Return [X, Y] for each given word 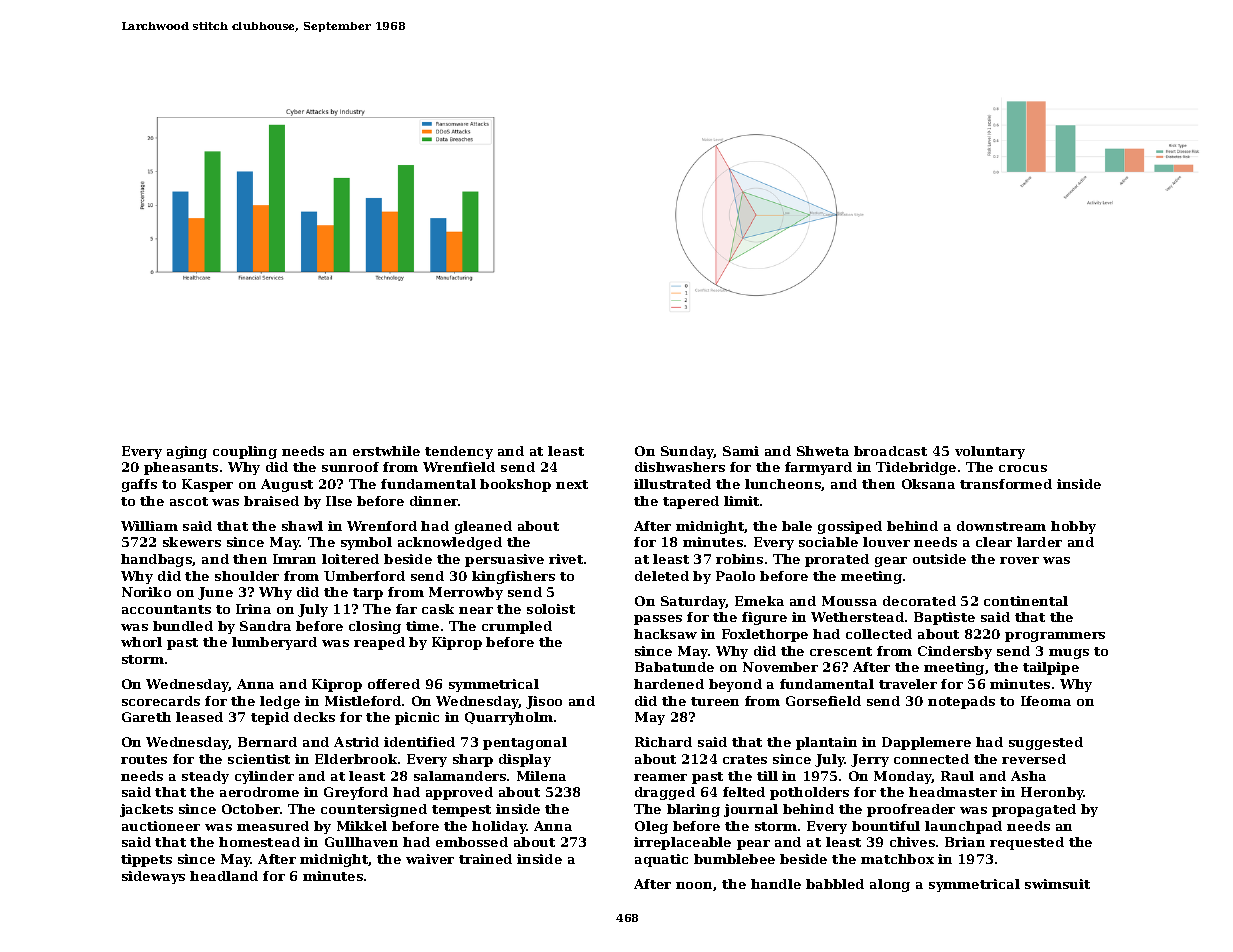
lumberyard [274, 643]
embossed [472, 842]
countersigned [374, 810]
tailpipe [1051, 668]
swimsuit [1057, 884]
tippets [146, 860]
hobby [1073, 527]
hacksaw [665, 634]
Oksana [928, 484]
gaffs [139, 485]
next [572, 484]
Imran [294, 559]
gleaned [483, 527]
